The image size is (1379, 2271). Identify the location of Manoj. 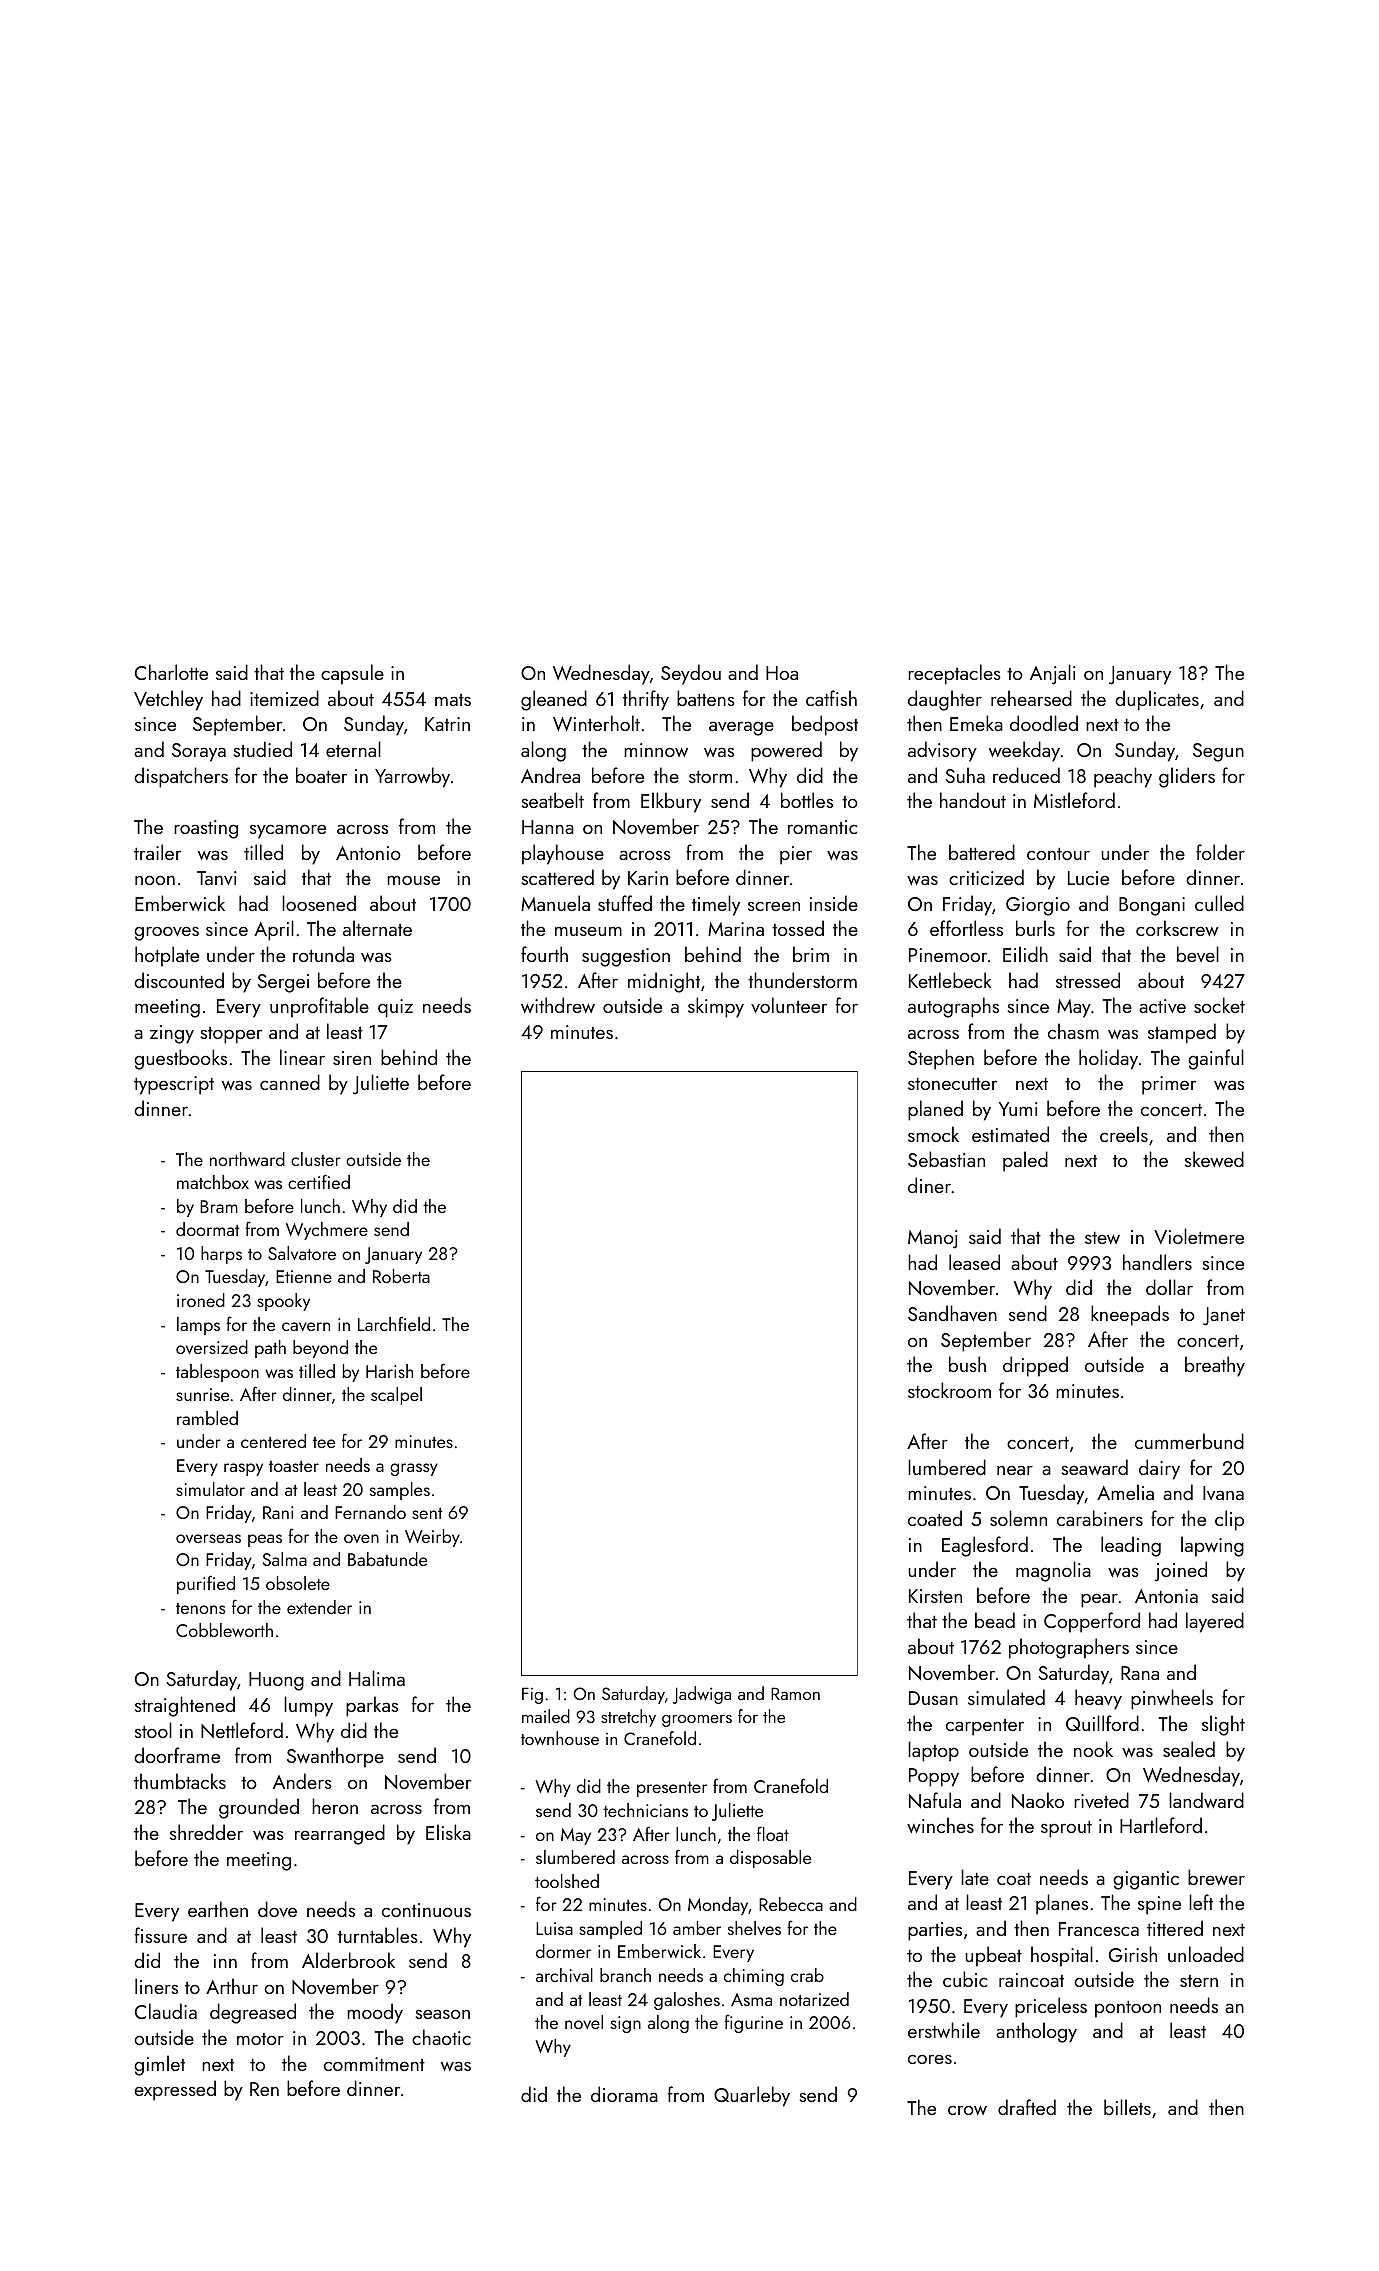
(933, 1239).
